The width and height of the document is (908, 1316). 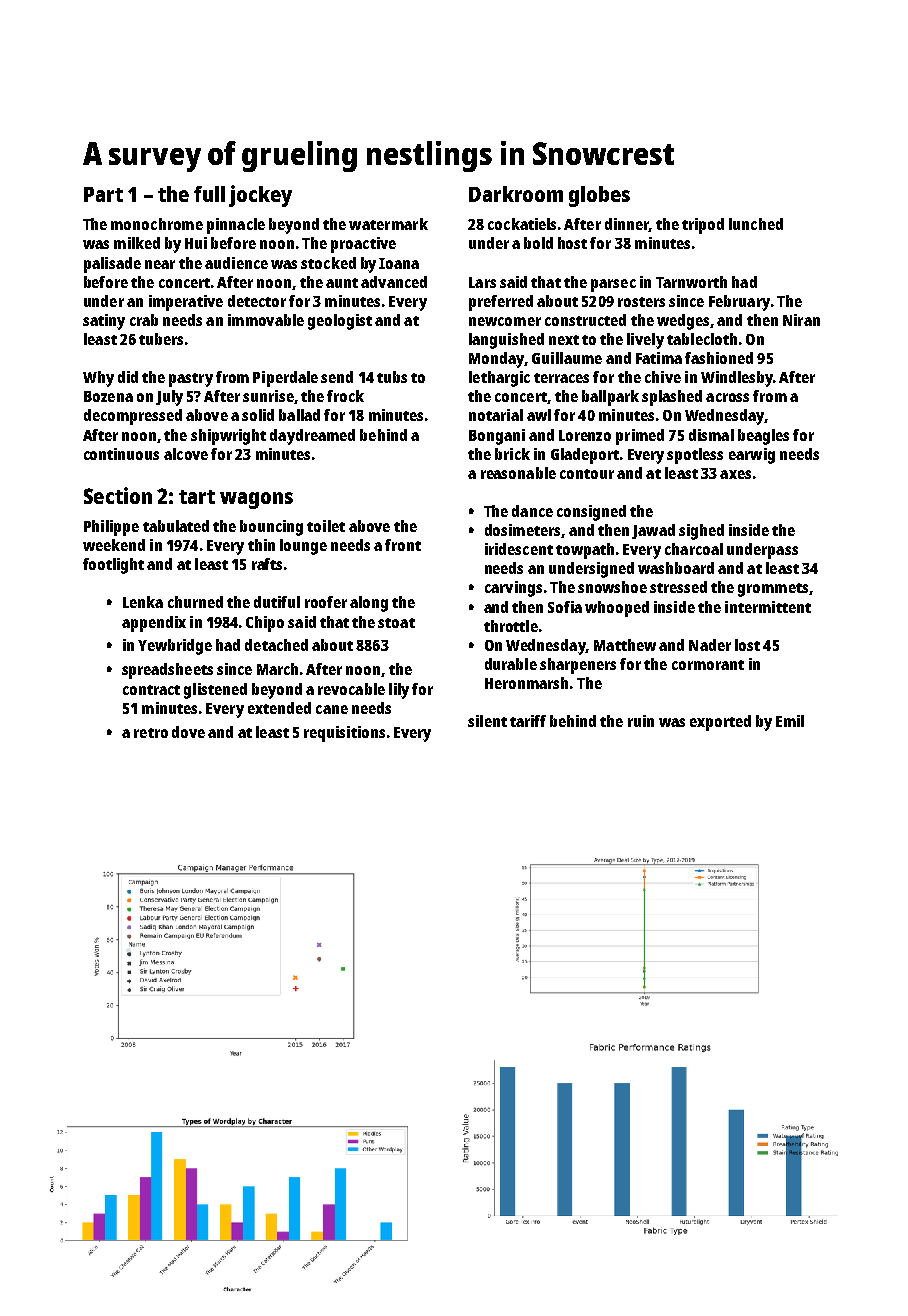 What do you see at coordinates (506, 341) in the document?
I see `languished` at bounding box center [506, 341].
